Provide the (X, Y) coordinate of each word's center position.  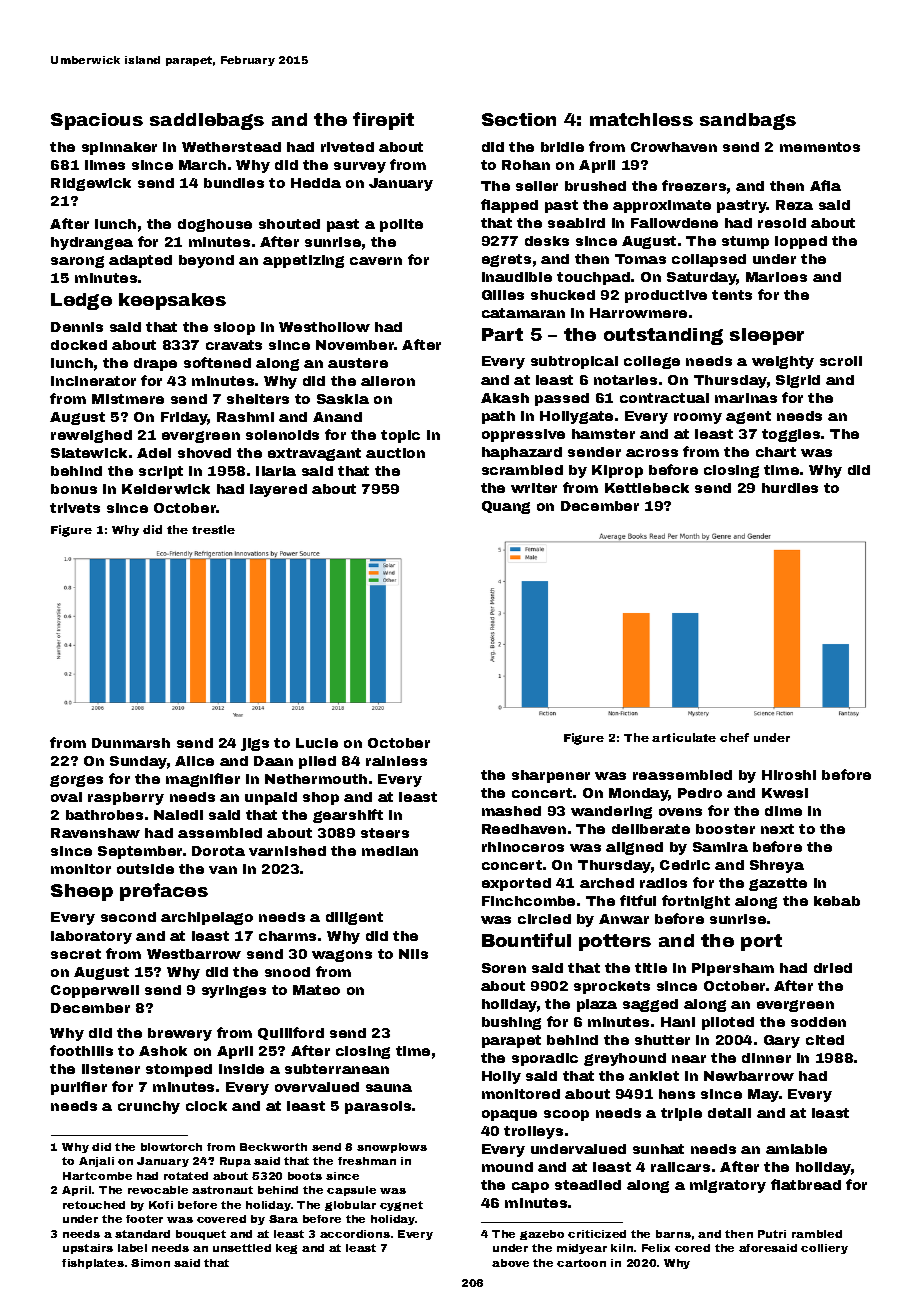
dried (833, 968)
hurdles (790, 488)
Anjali (96, 1162)
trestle (213, 529)
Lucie (317, 743)
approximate (662, 206)
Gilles (503, 295)
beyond (206, 261)
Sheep (82, 892)
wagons (342, 956)
